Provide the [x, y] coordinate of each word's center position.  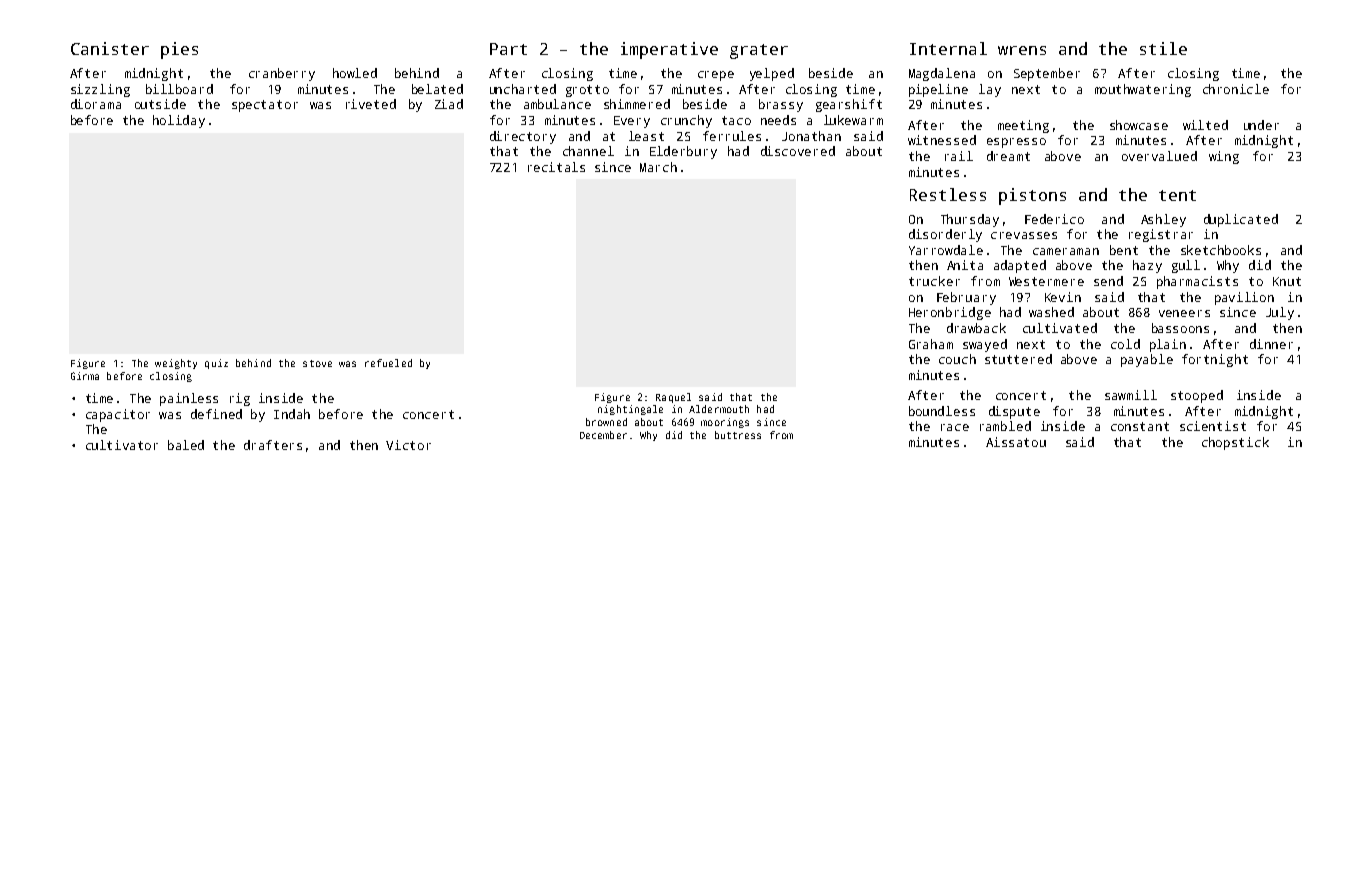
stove [317, 363]
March [658, 167]
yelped [772, 74]
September [1047, 74]
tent [1177, 195]
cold [1125, 344]
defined [216, 414]
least [646, 136]
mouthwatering [1143, 90]
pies [179, 50]
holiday [179, 121]
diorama [96, 104]
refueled [388, 363]
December [603, 435]
